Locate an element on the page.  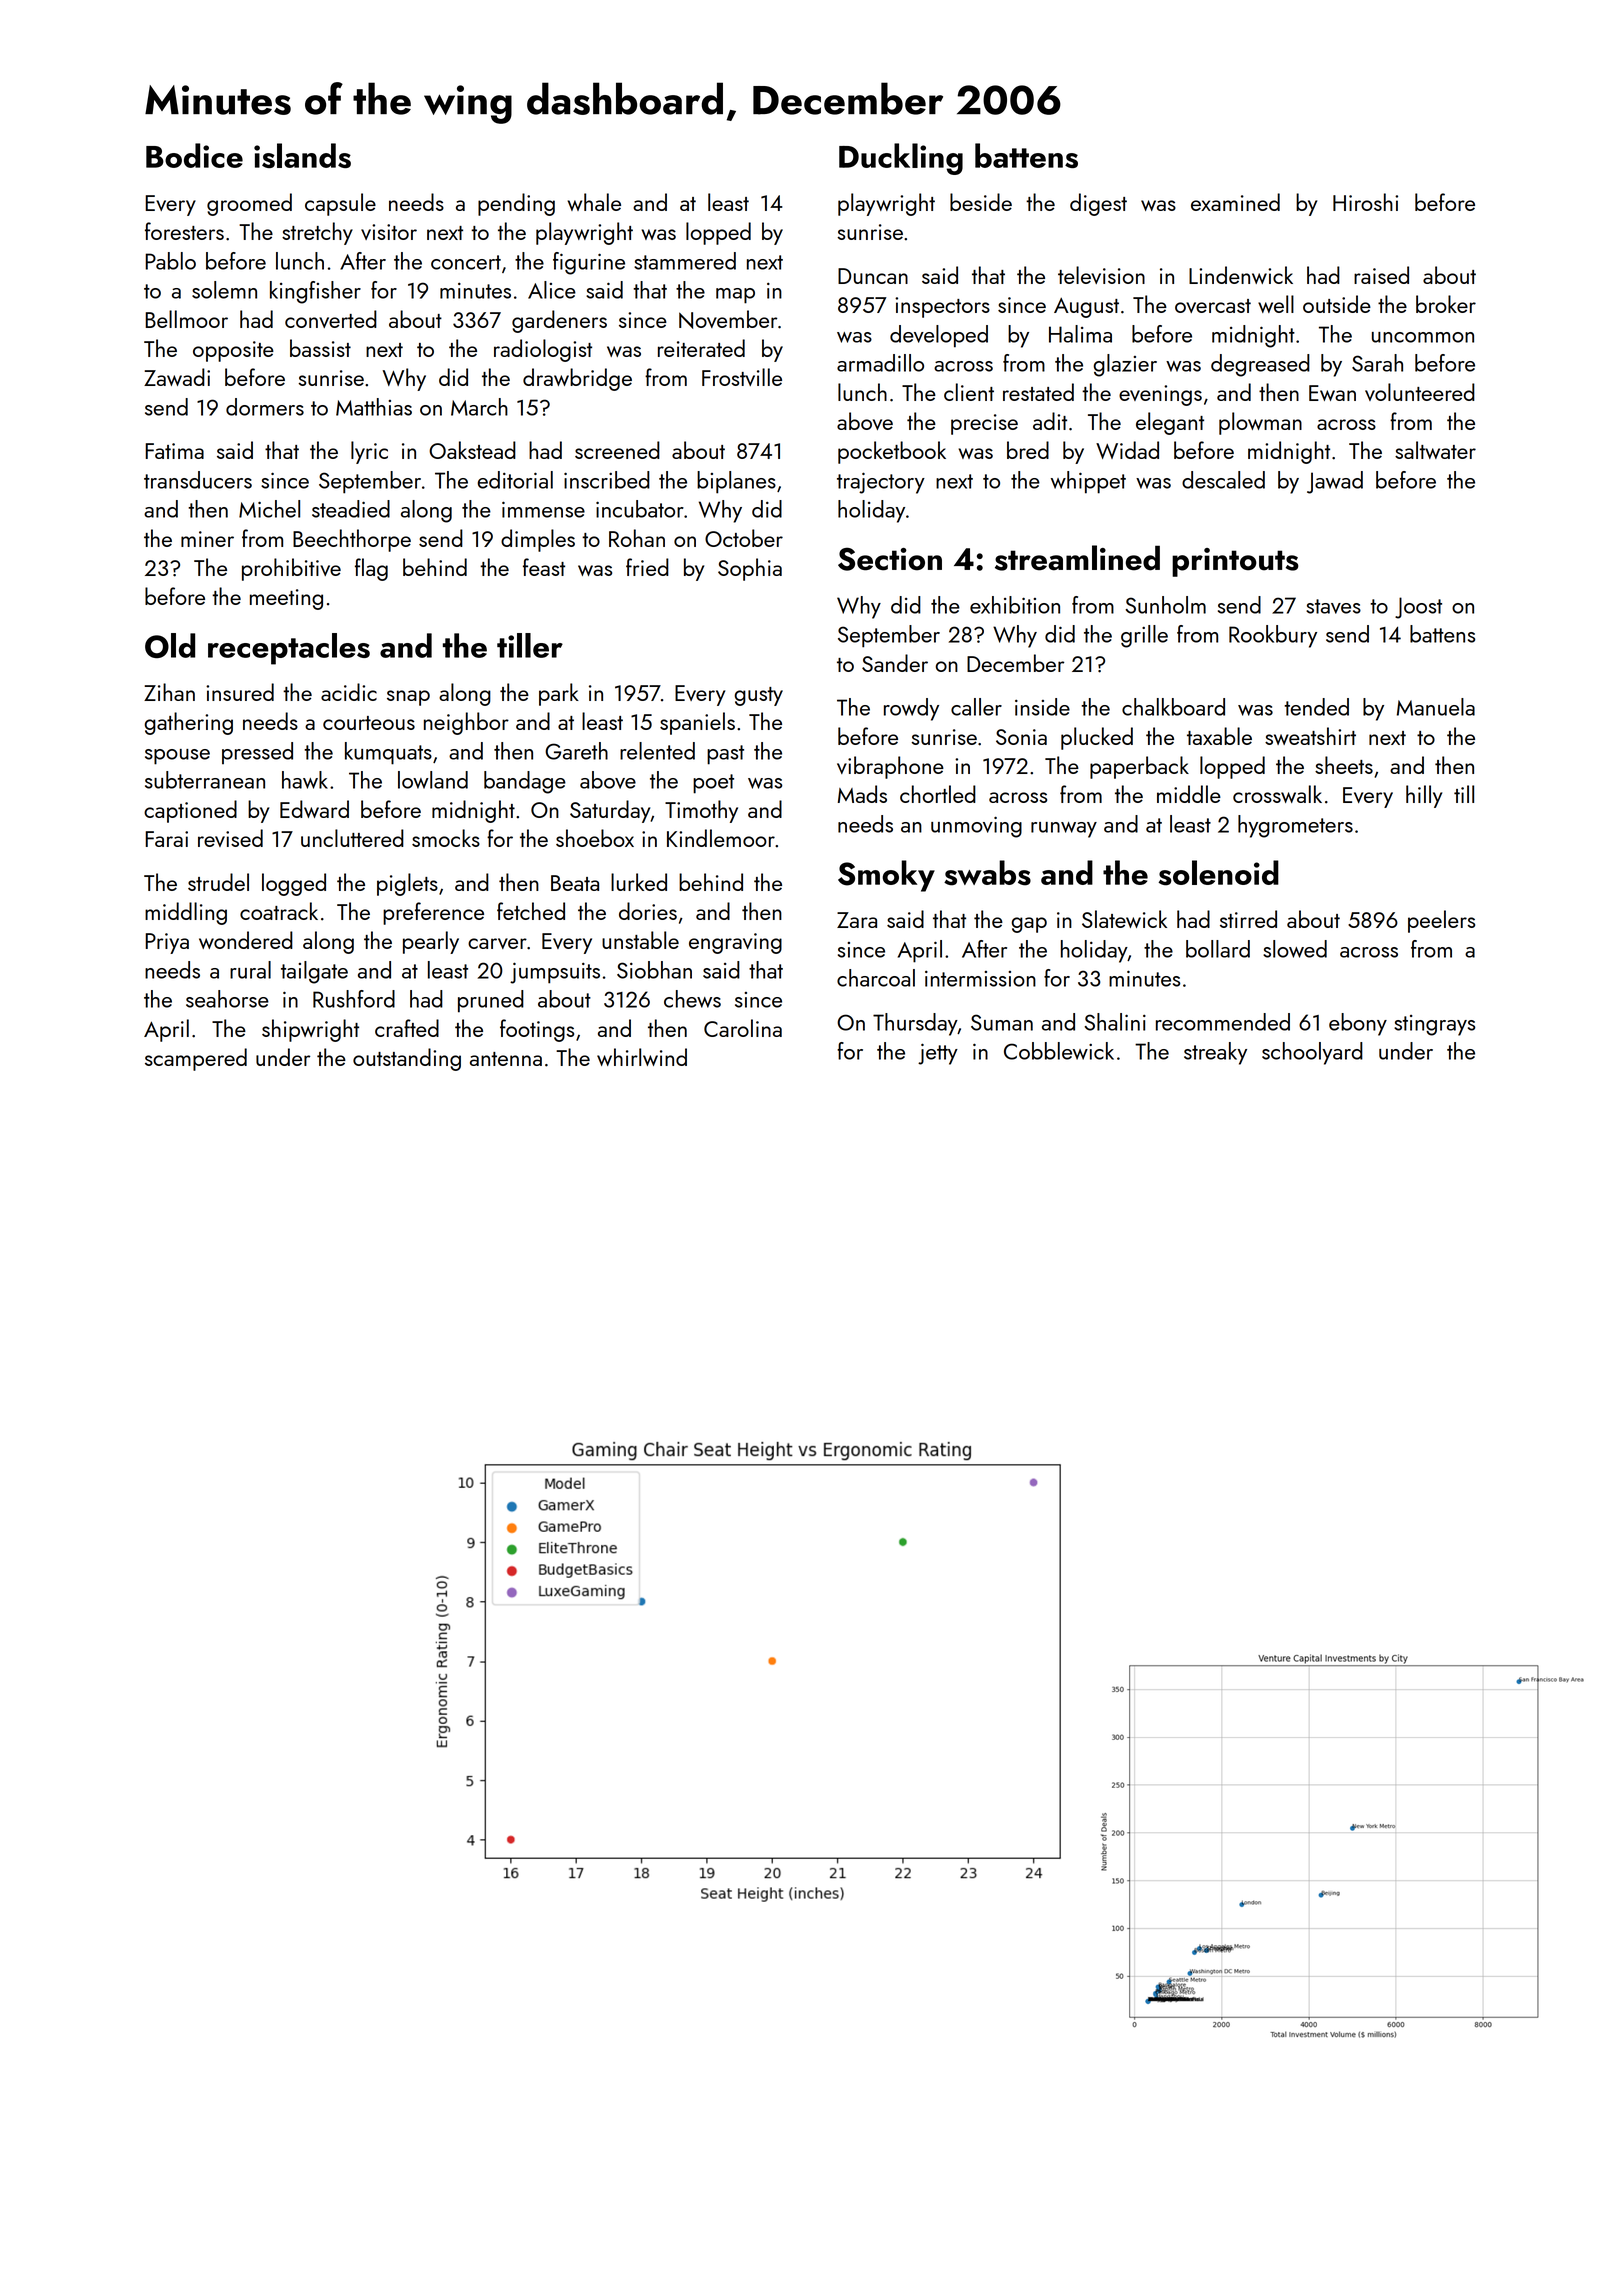
stretchy is located at coordinates (317, 233).
